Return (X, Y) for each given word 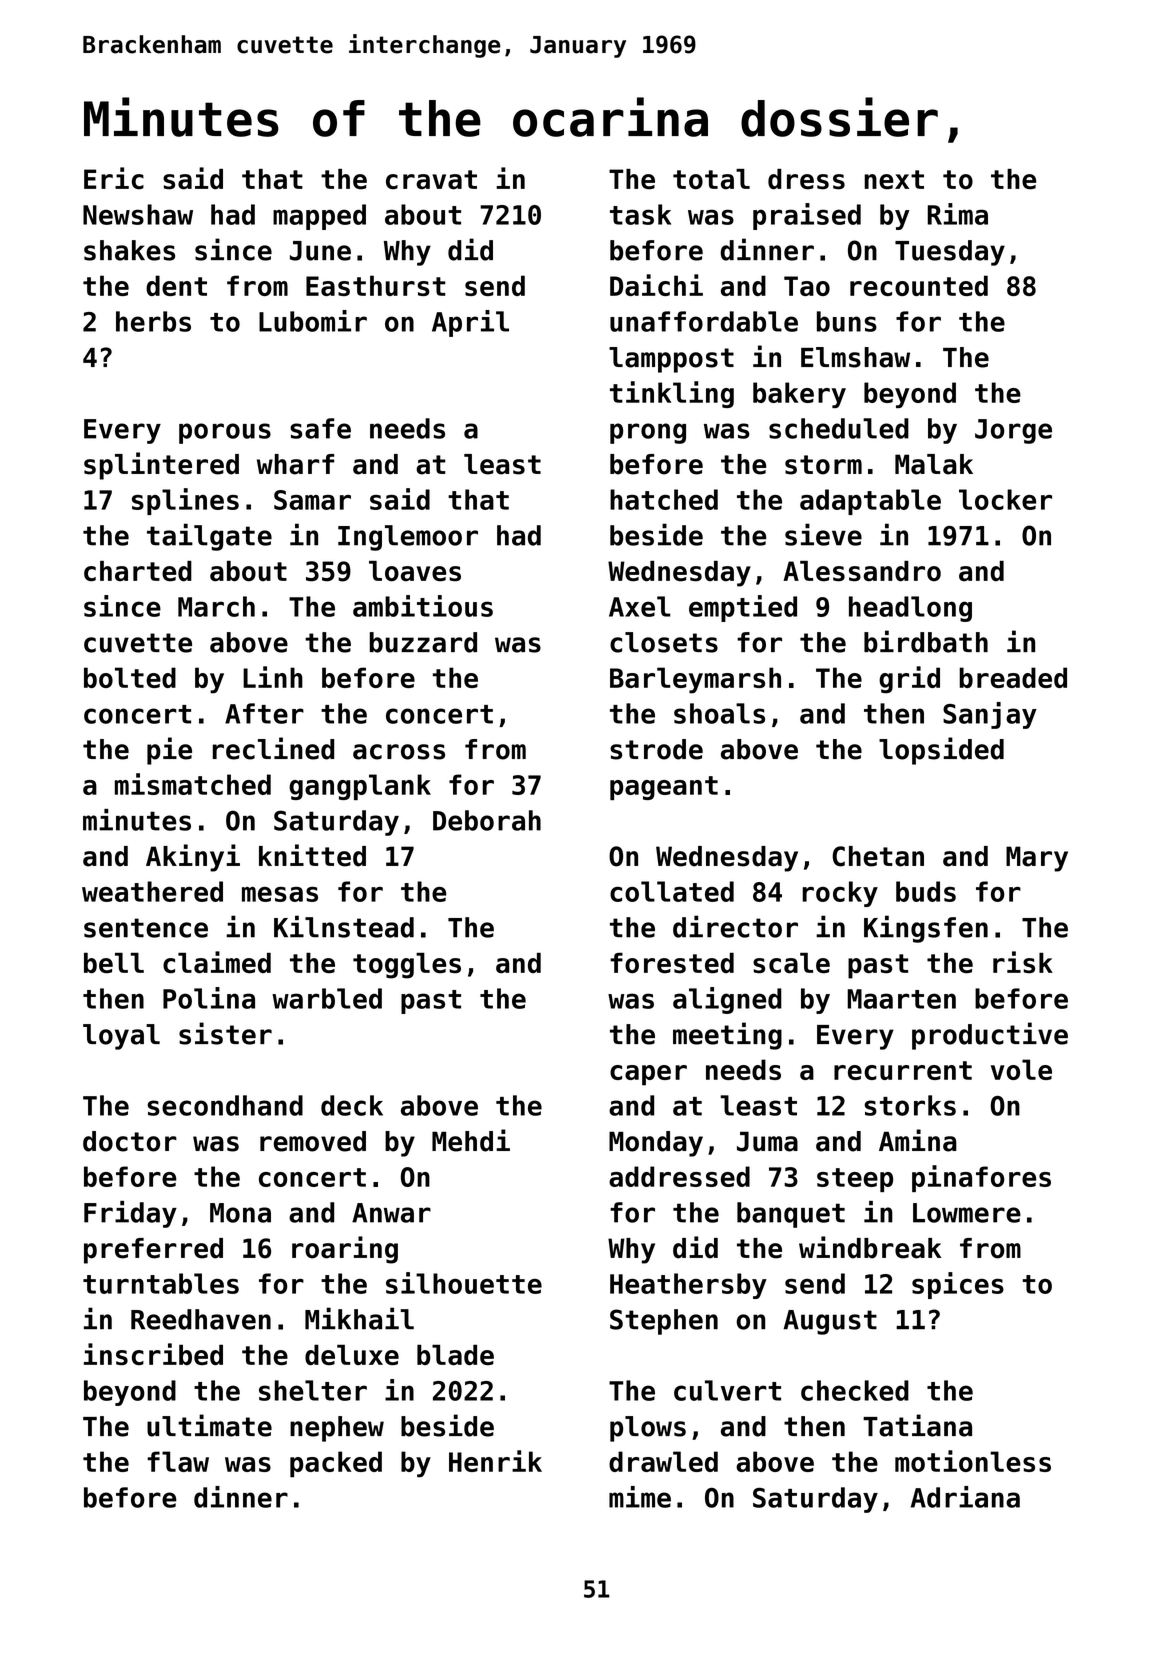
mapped (319, 217)
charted (138, 571)
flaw (178, 1461)
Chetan (878, 856)
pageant (664, 788)
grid (909, 680)
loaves (415, 571)
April (470, 323)
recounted (919, 285)
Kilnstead (344, 926)
